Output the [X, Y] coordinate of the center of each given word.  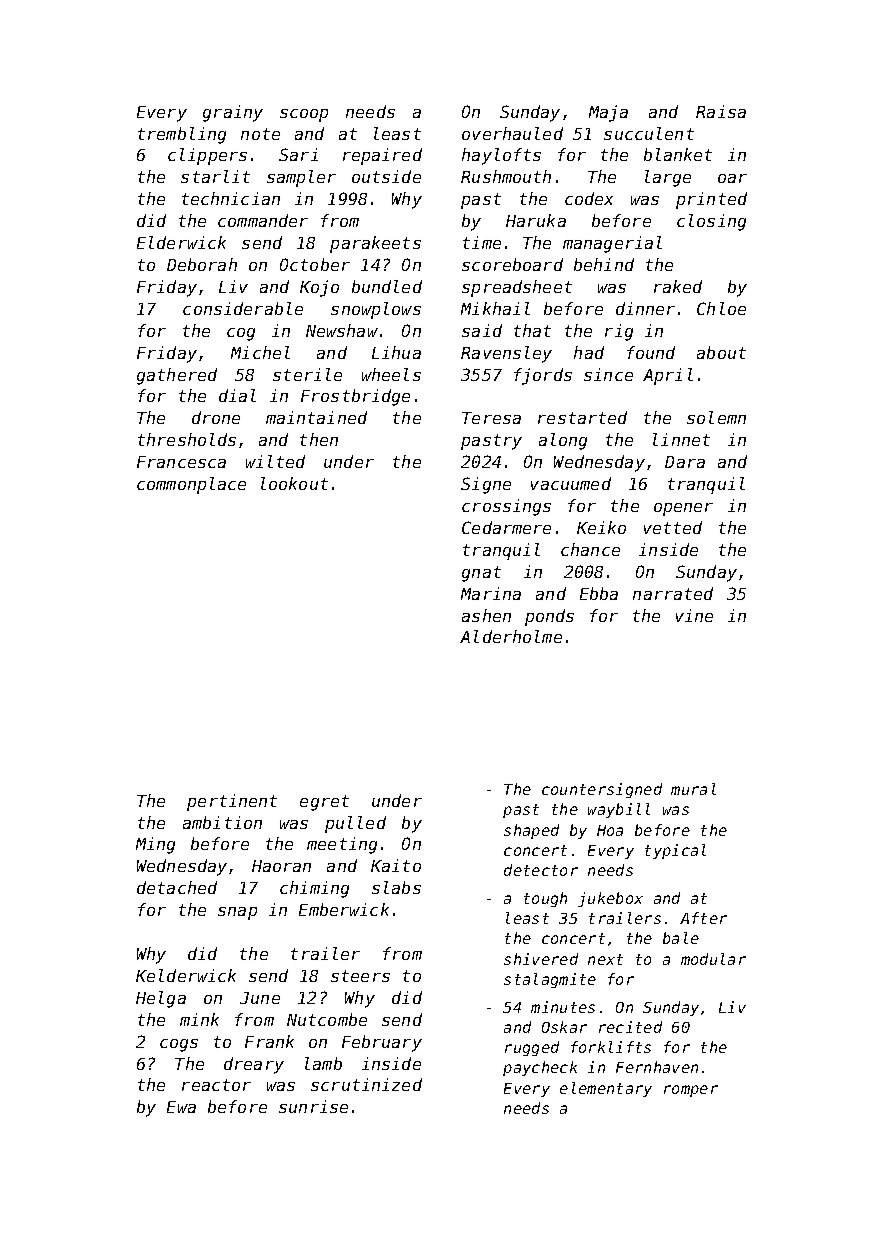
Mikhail [495, 308]
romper [691, 1091]
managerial [612, 244]
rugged [532, 1048]
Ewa [181, 1107]
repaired [382, 156]
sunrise [313, 1106]
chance [590, 549]
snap [237, 913]
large [668, 178]
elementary [606, 1089]
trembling [182, 135]
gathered [177, 376]
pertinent [232, 802]
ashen [486, 615]
